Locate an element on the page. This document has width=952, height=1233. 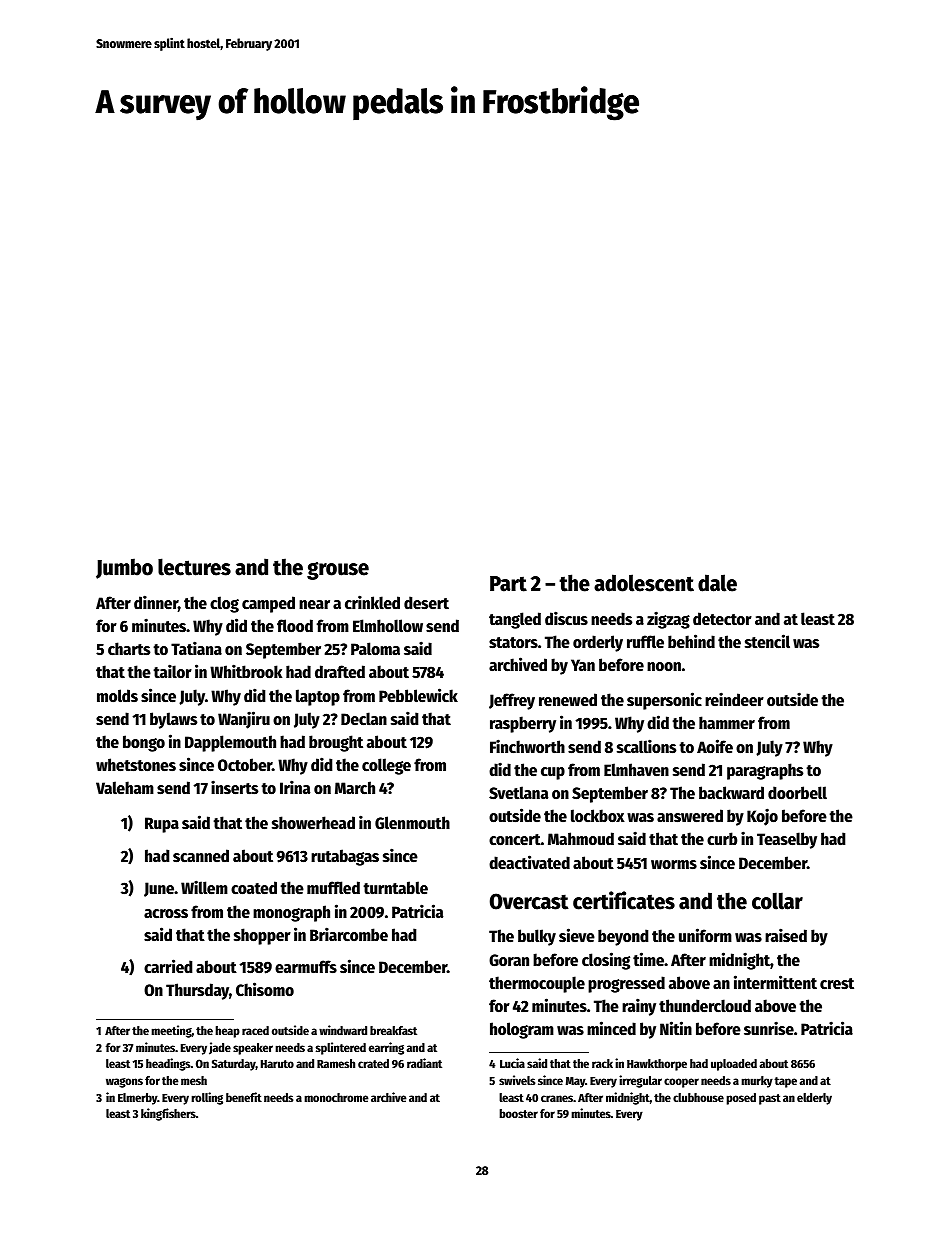
Part is located at coordinates (508, 584).
